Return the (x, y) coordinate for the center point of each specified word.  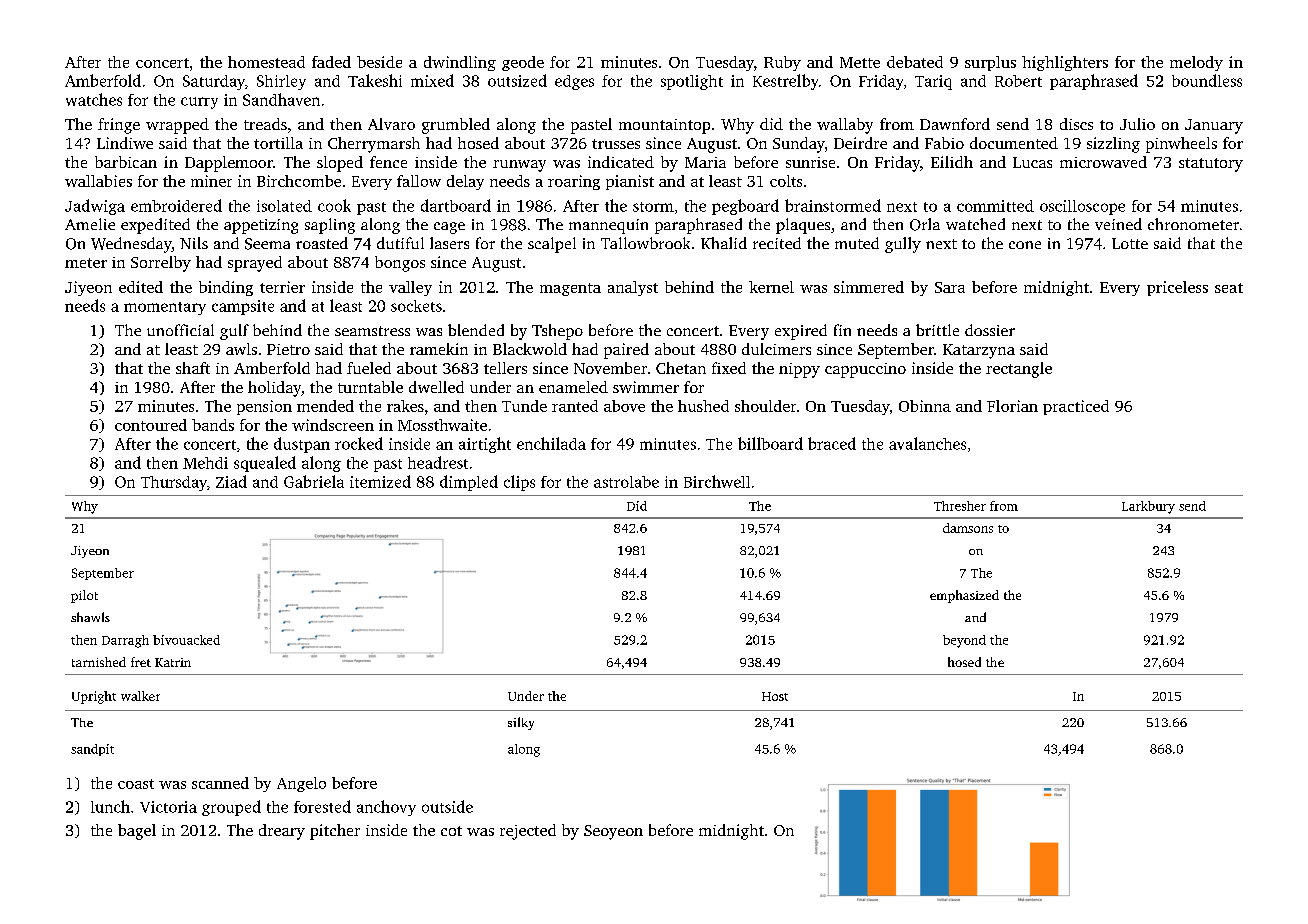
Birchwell (717, 481)
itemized (380, 481)
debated (915, 62)
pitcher (335, 832)
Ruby (782, 63)
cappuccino (865, 370)
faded (331, 62)
